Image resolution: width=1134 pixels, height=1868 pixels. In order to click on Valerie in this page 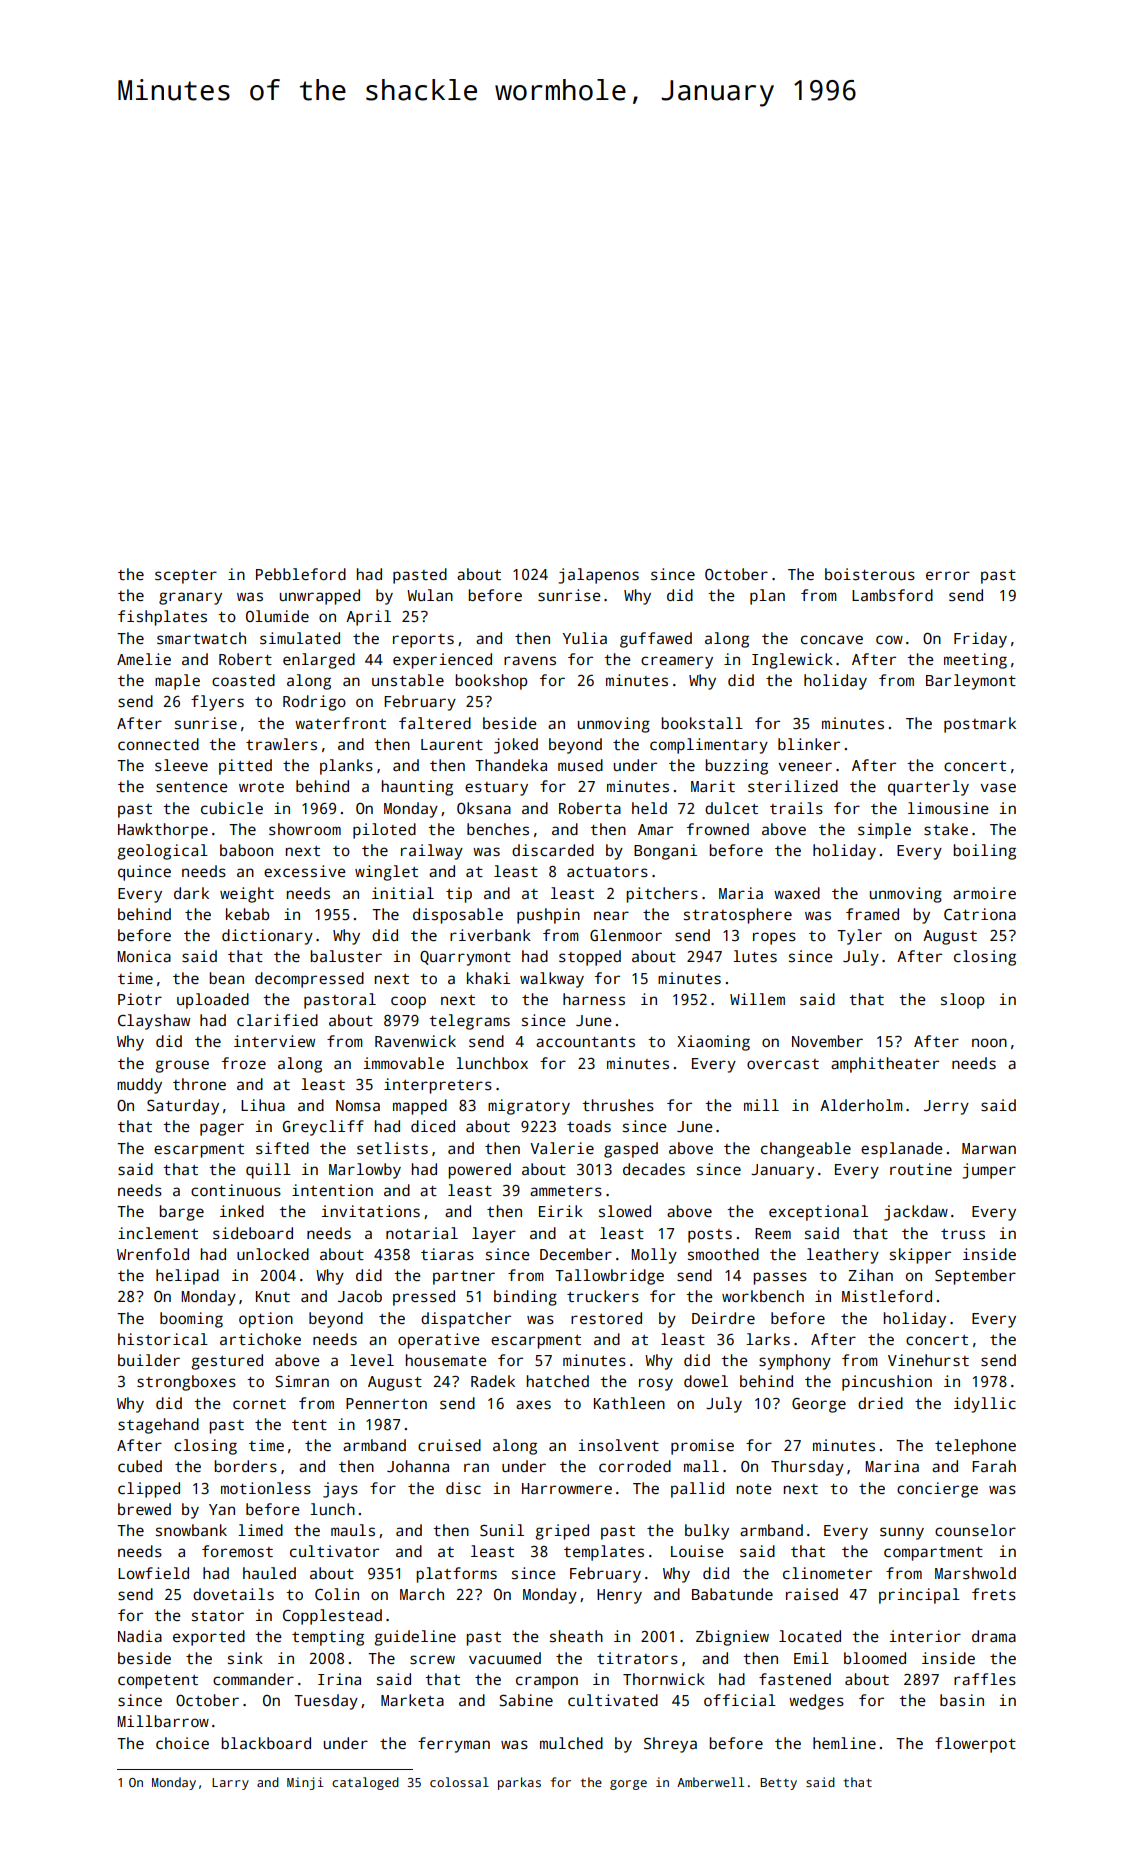, I will do `click(562, 1148)`.
